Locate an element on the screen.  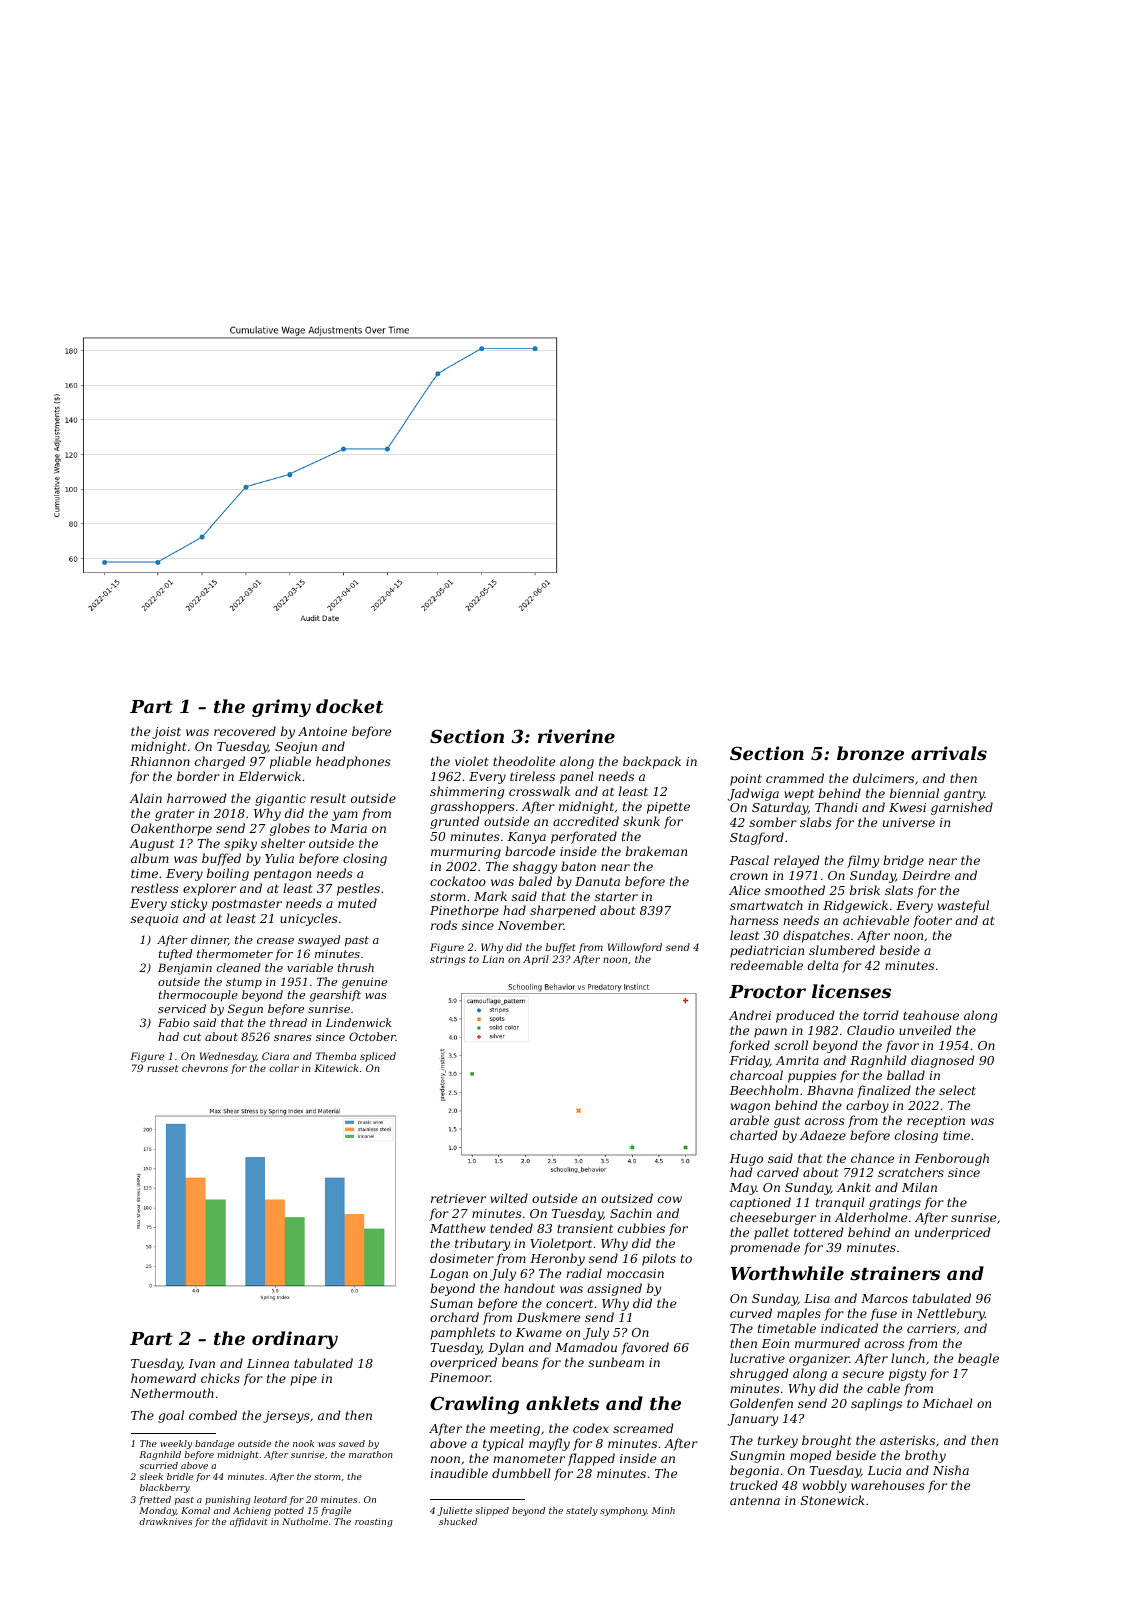
Worthwhile is located at coordinates (787, 1273).
